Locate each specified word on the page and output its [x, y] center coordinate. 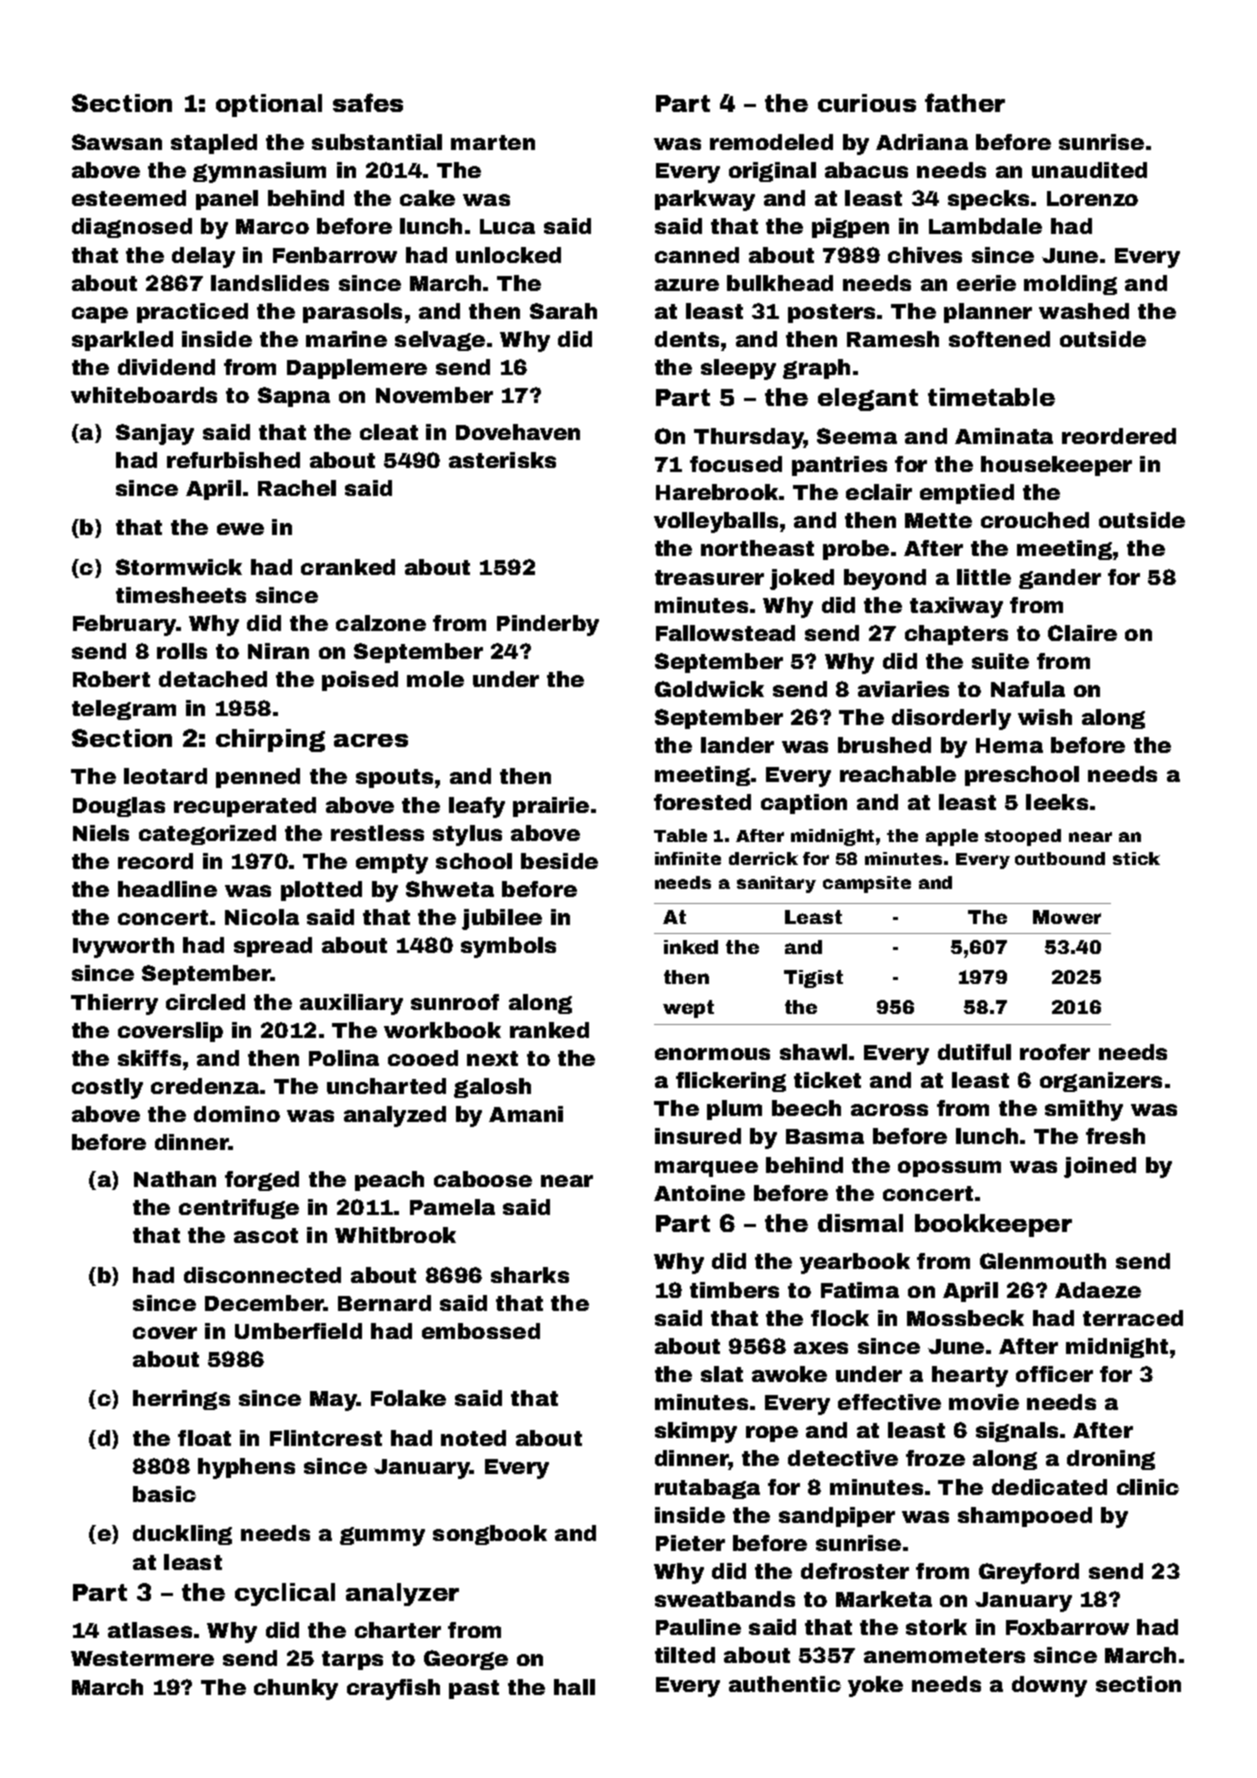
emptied [967, 494]
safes [368, 102]
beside [559, 861]
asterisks [502, 460]
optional [269, 105]
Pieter [690, 1543]
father [965, 102]
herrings [181, 1400]
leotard [165, 776]
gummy [382, 1536]
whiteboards [144, 395]
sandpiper [837, 1517]
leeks [1057, 802]
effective [889, 1402]
